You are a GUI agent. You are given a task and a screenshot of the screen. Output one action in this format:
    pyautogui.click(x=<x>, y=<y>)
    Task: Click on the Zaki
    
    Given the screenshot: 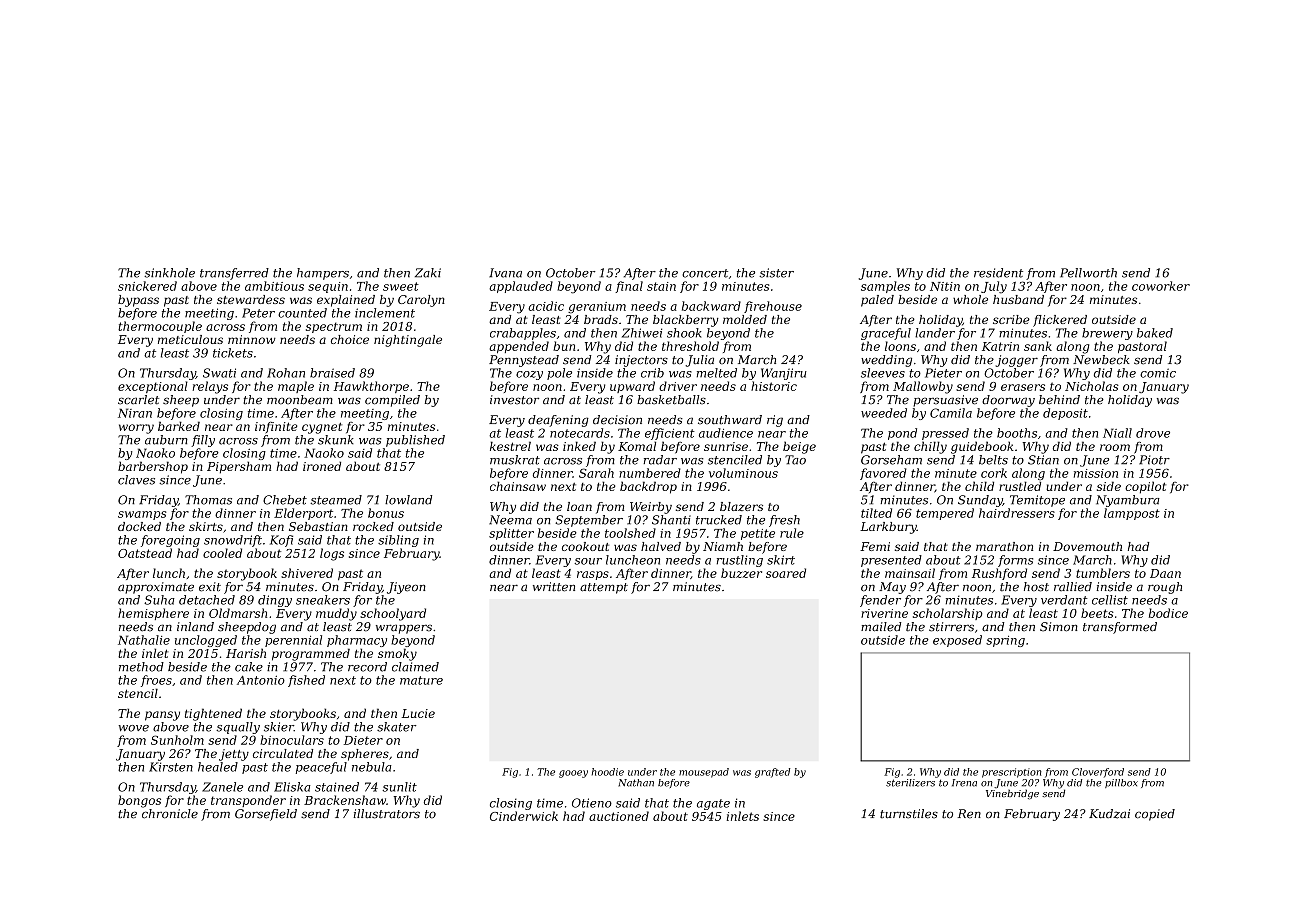 What is the action you would take?
    pyautogui.click(x=428, y=273)
